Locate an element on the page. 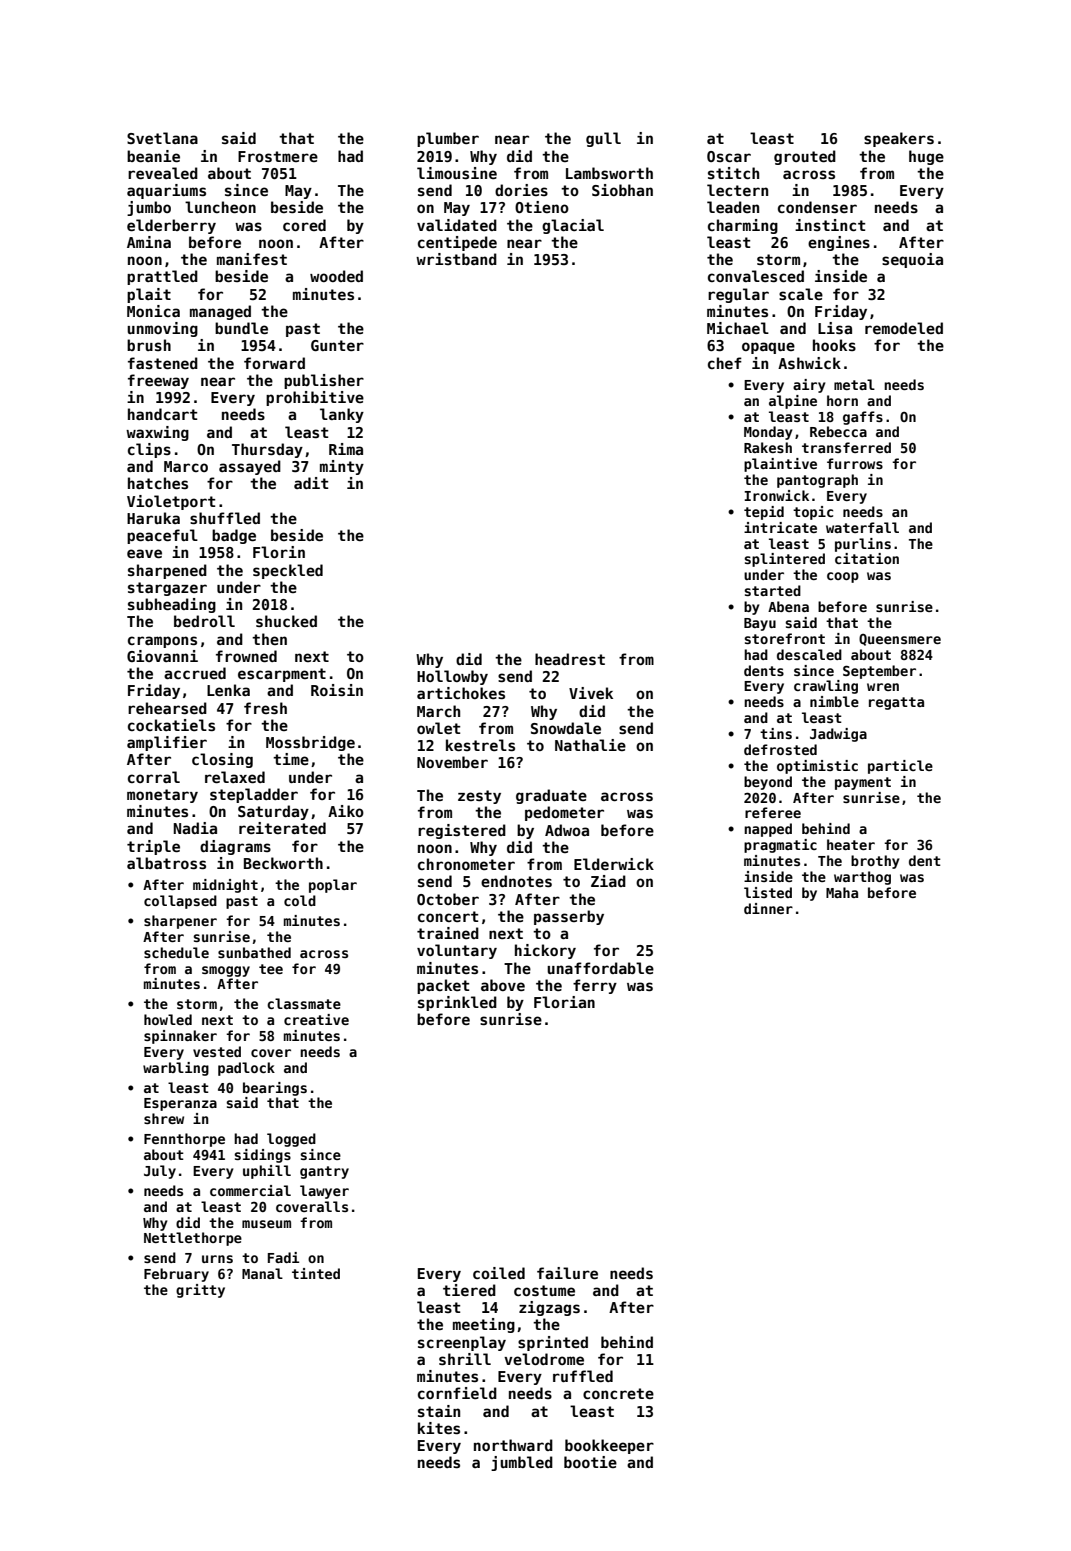  bootie is located at coordinates (590, 1462).
